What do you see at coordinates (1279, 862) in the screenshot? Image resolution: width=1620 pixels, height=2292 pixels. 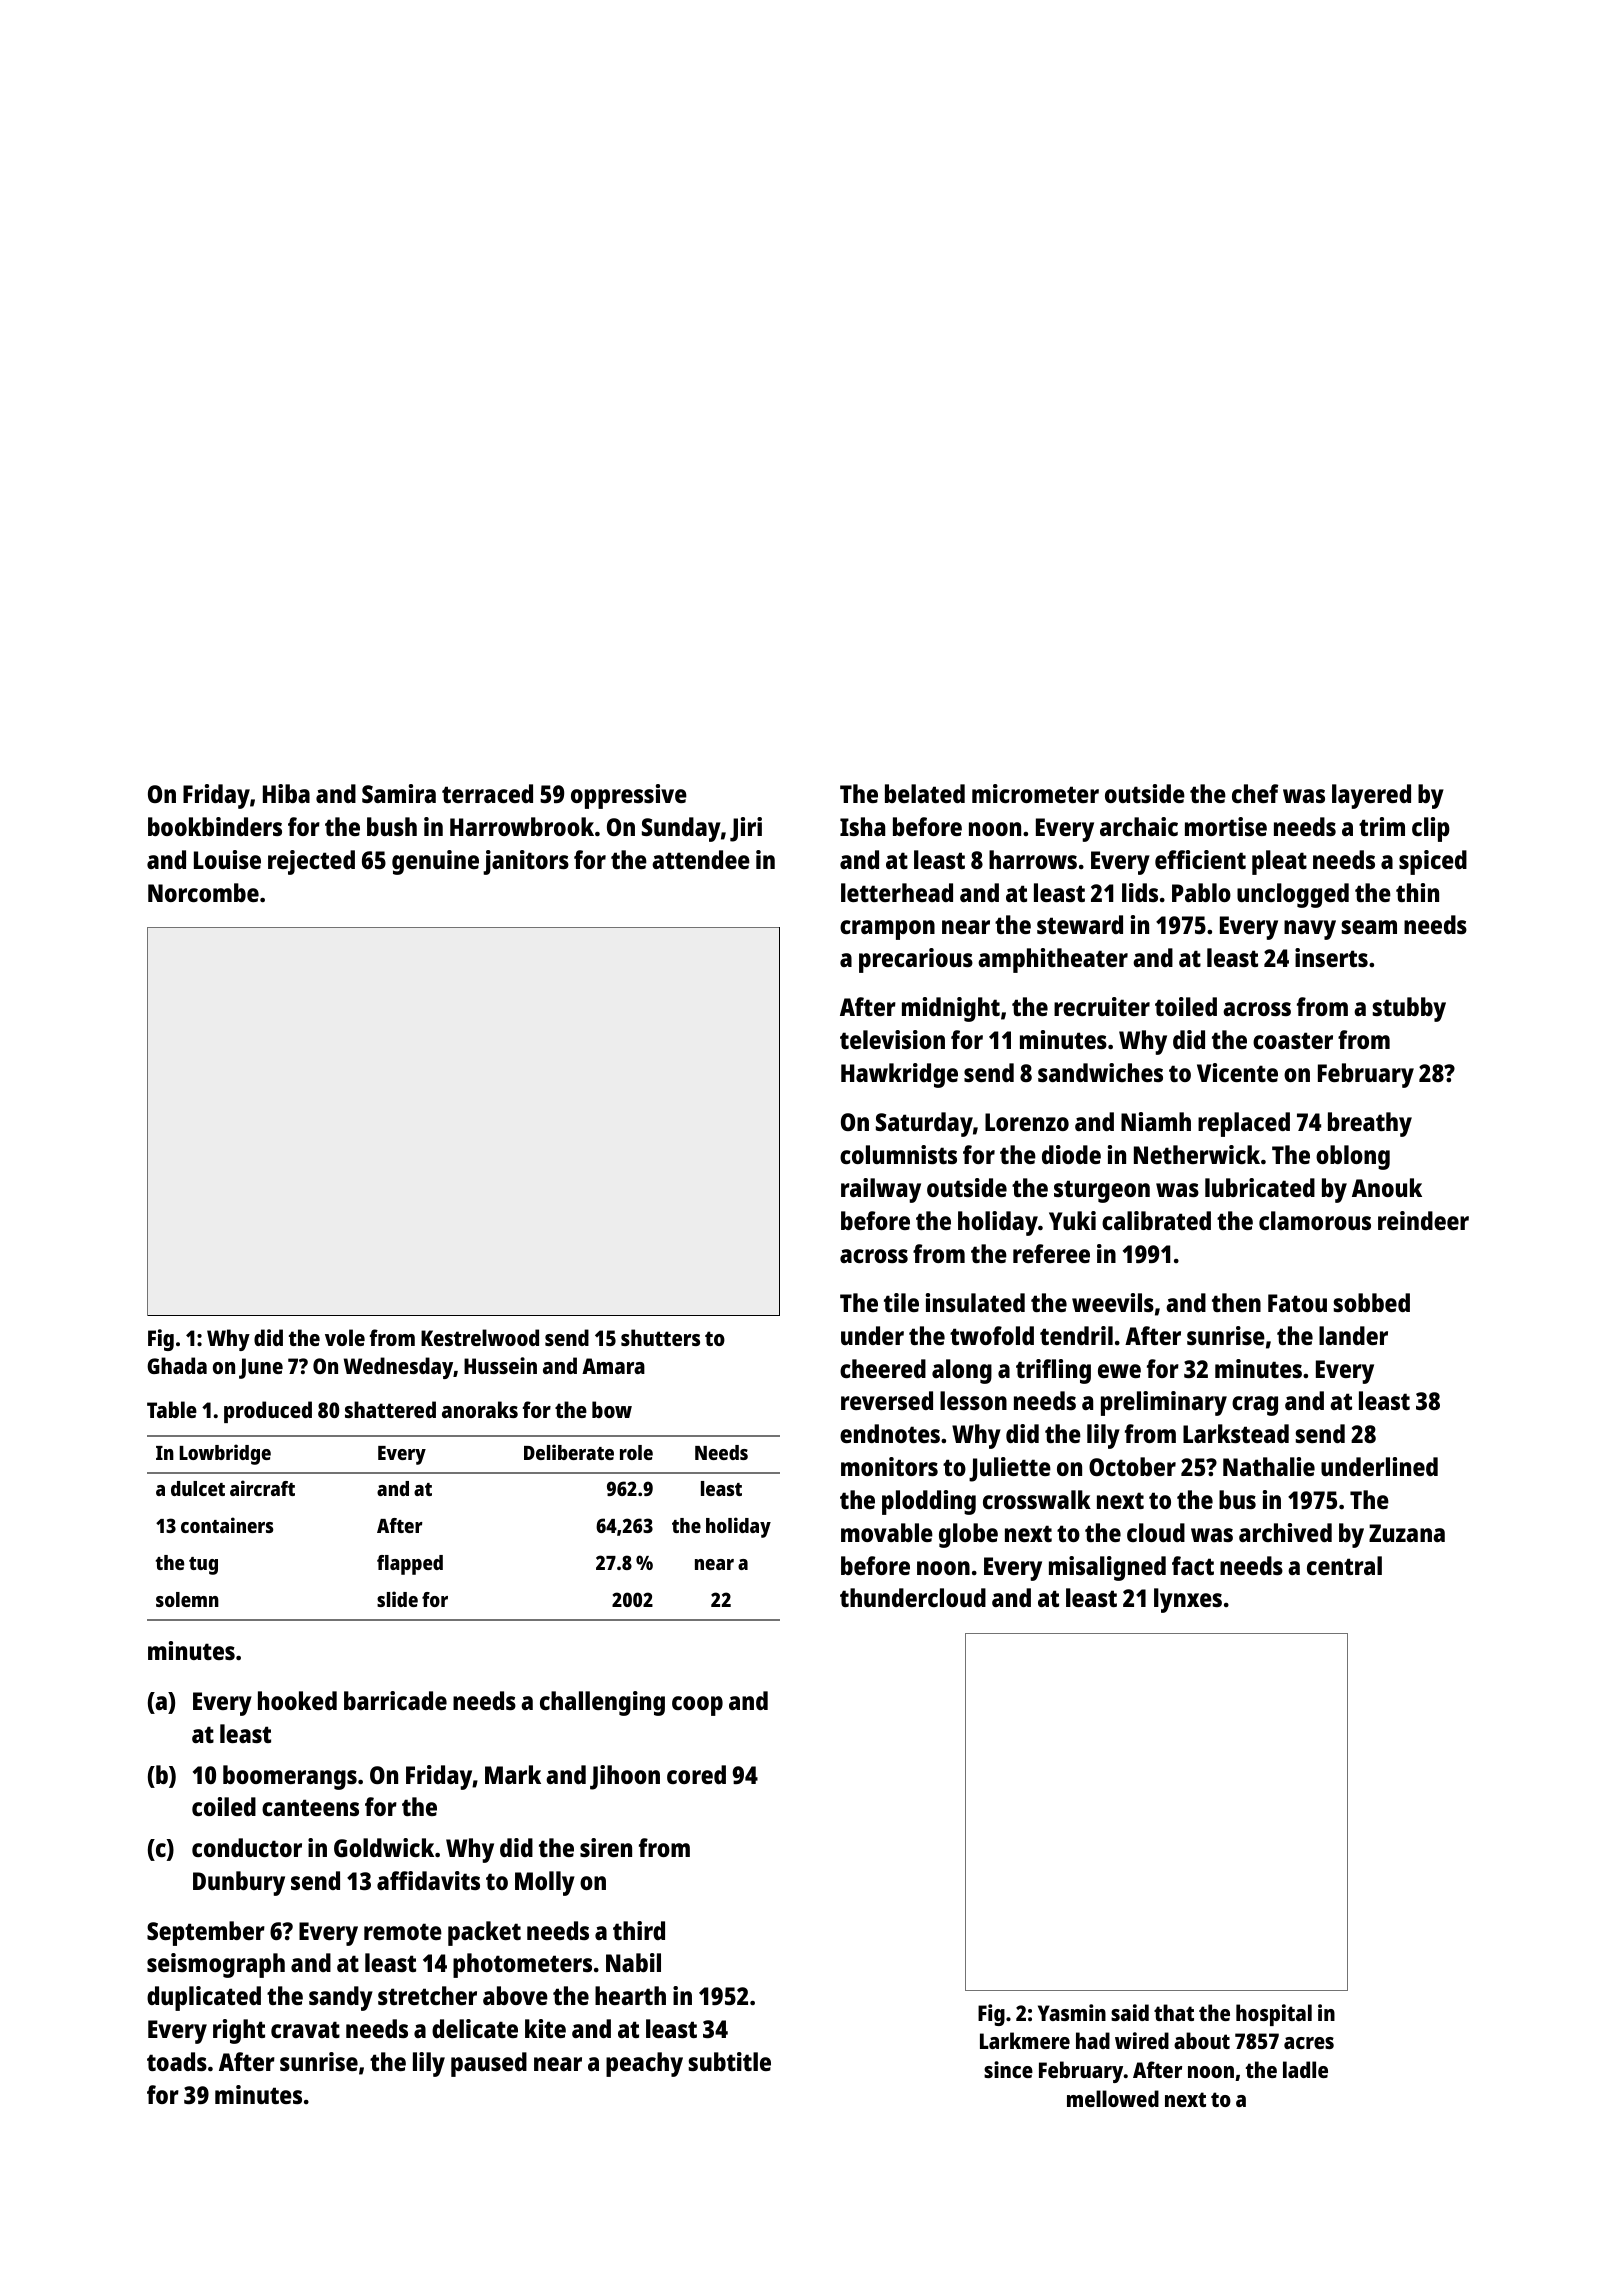 I see `pleat` at bounding box center [1279, 862].
